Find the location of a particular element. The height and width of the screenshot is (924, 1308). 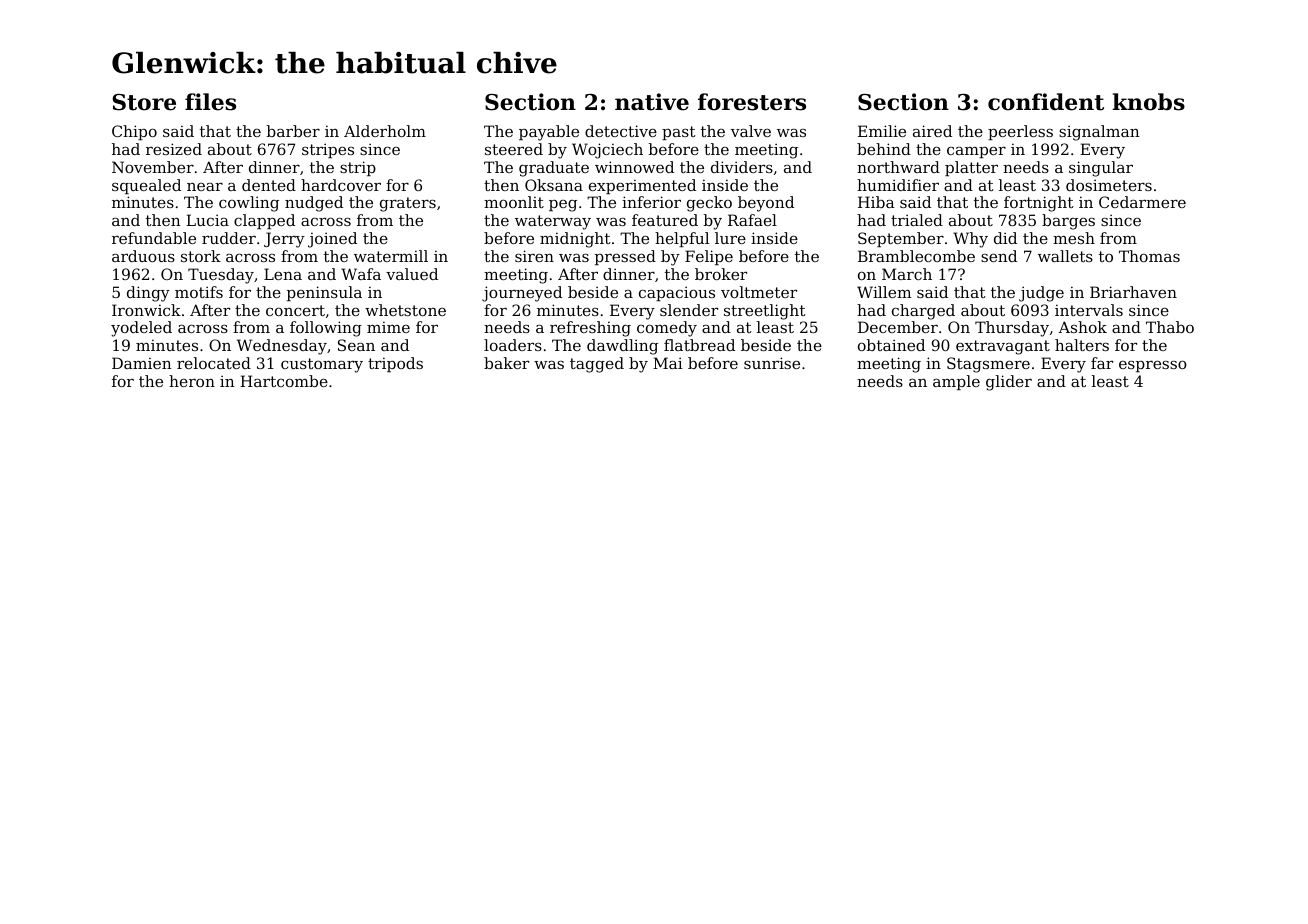

Store is located at coordinates (144, 102).
